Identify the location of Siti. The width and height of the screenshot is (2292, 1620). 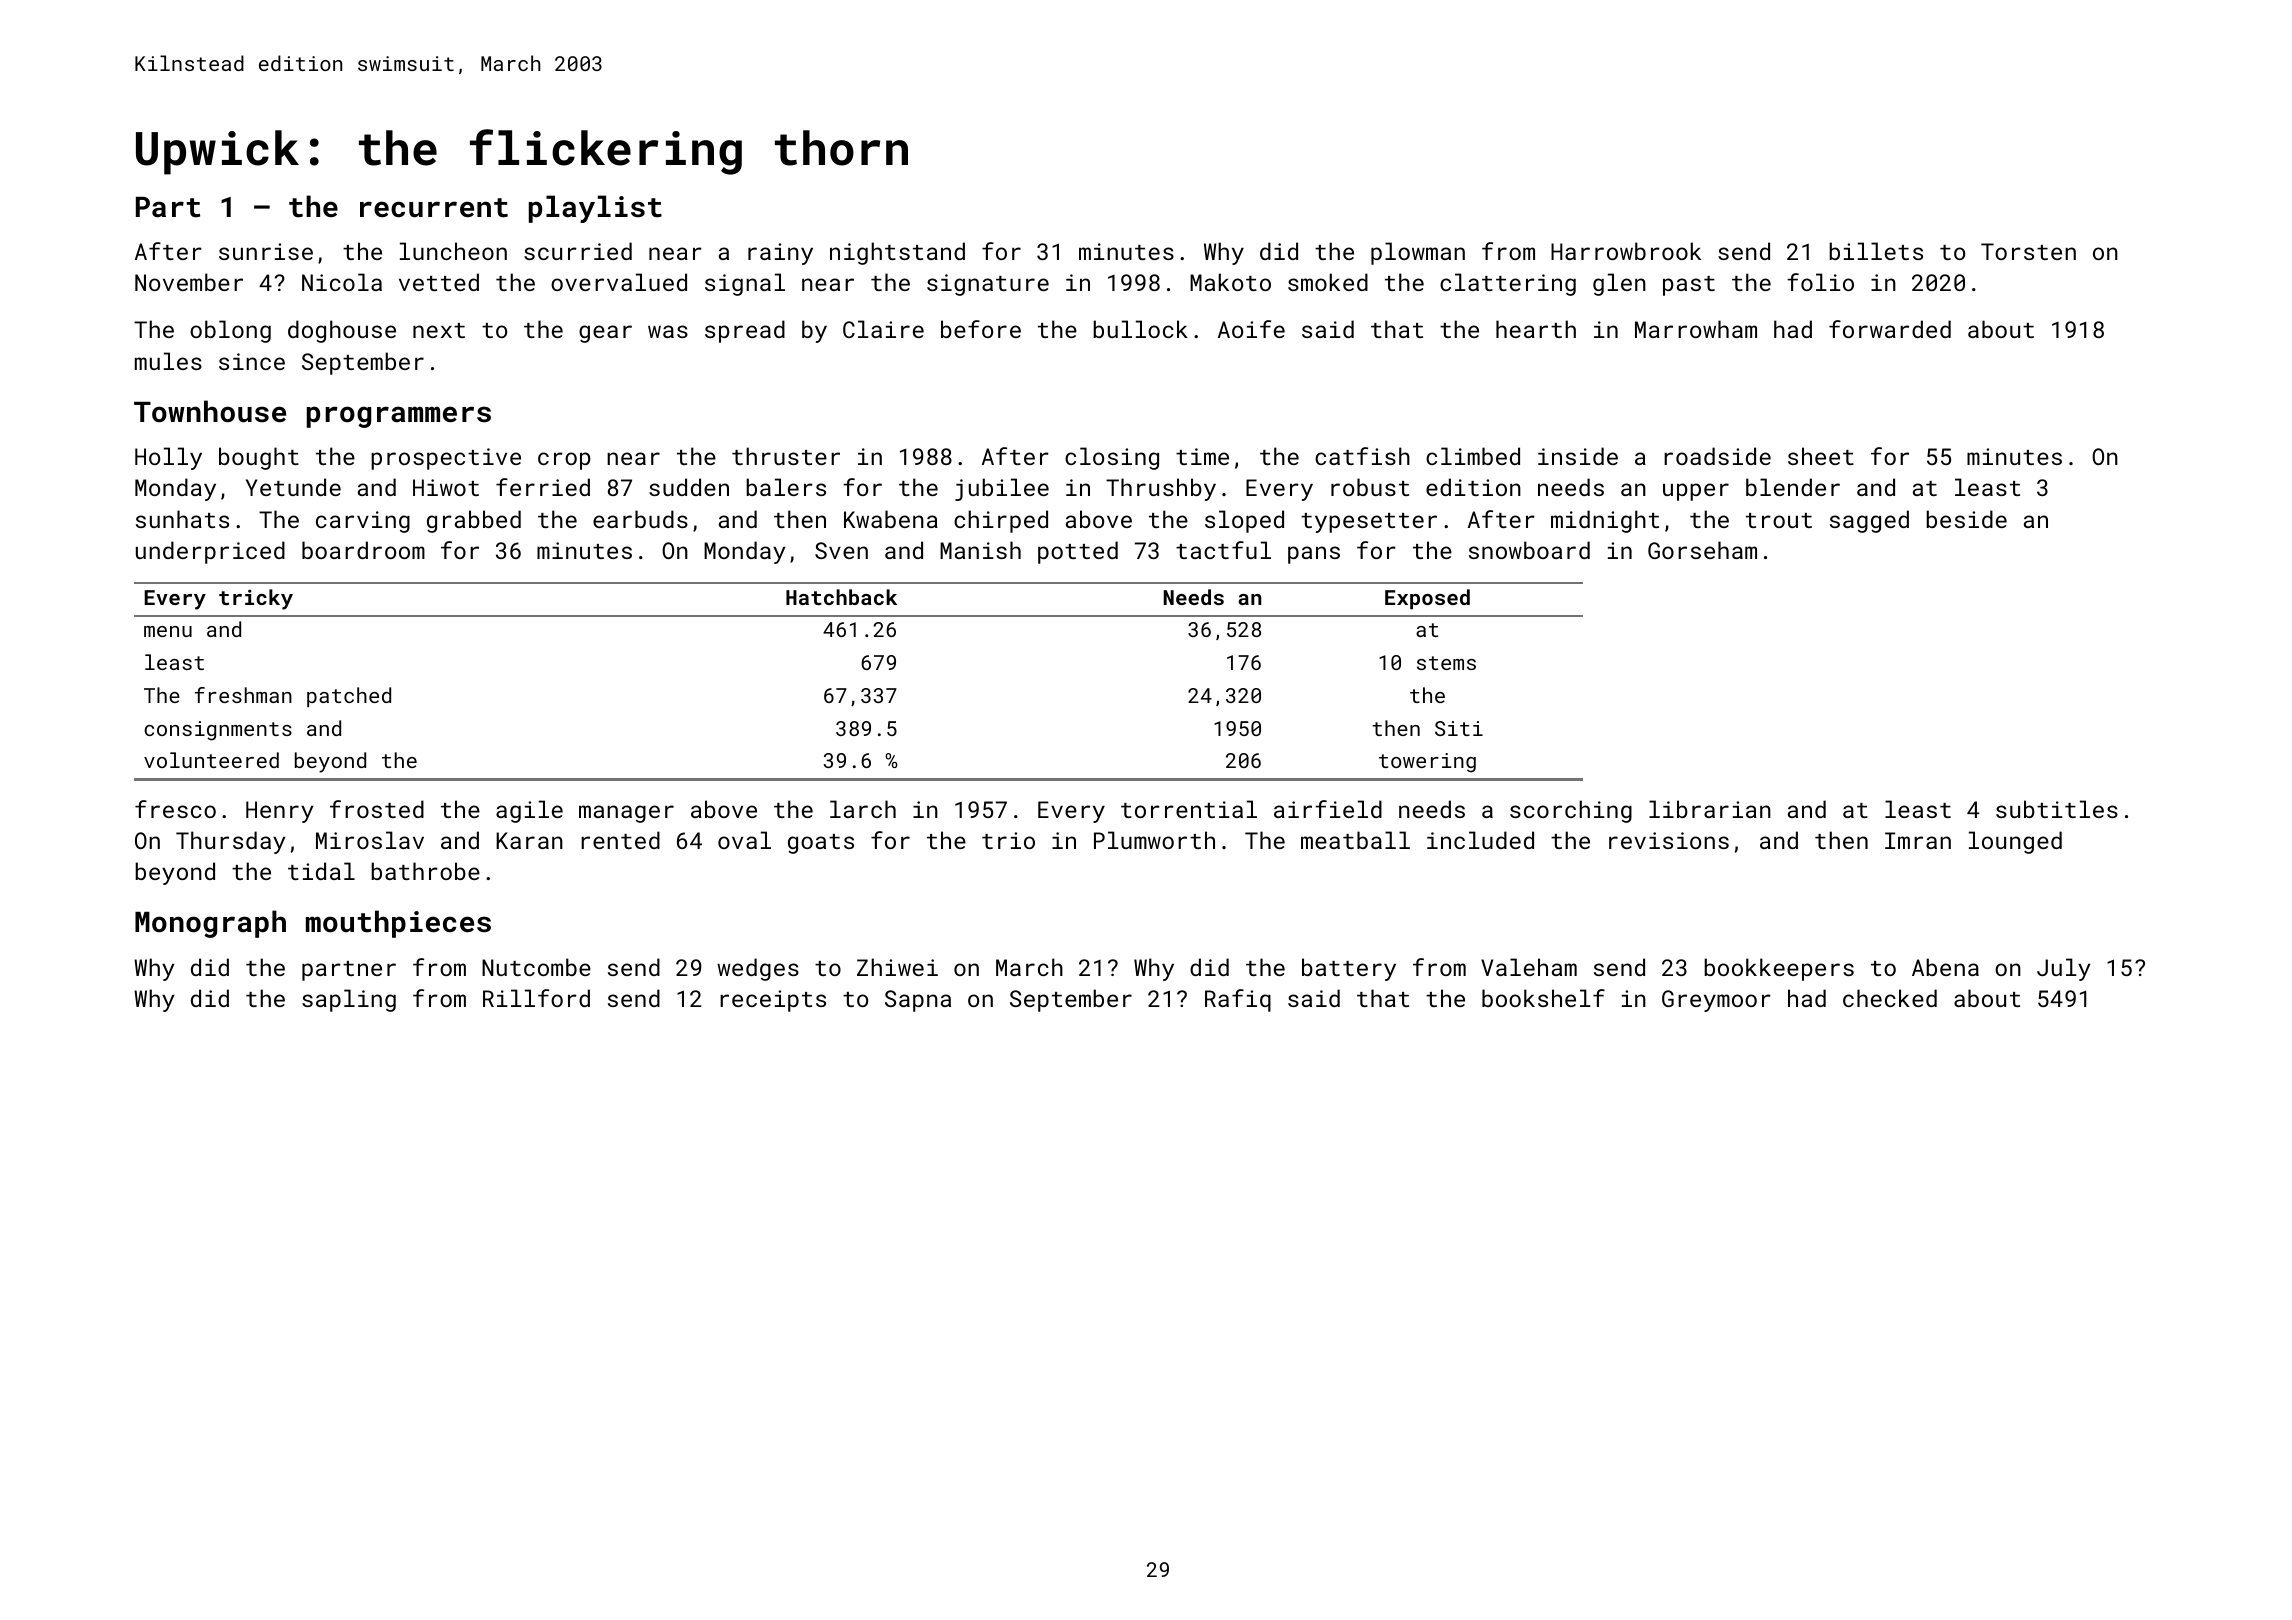
(1459, 728).
